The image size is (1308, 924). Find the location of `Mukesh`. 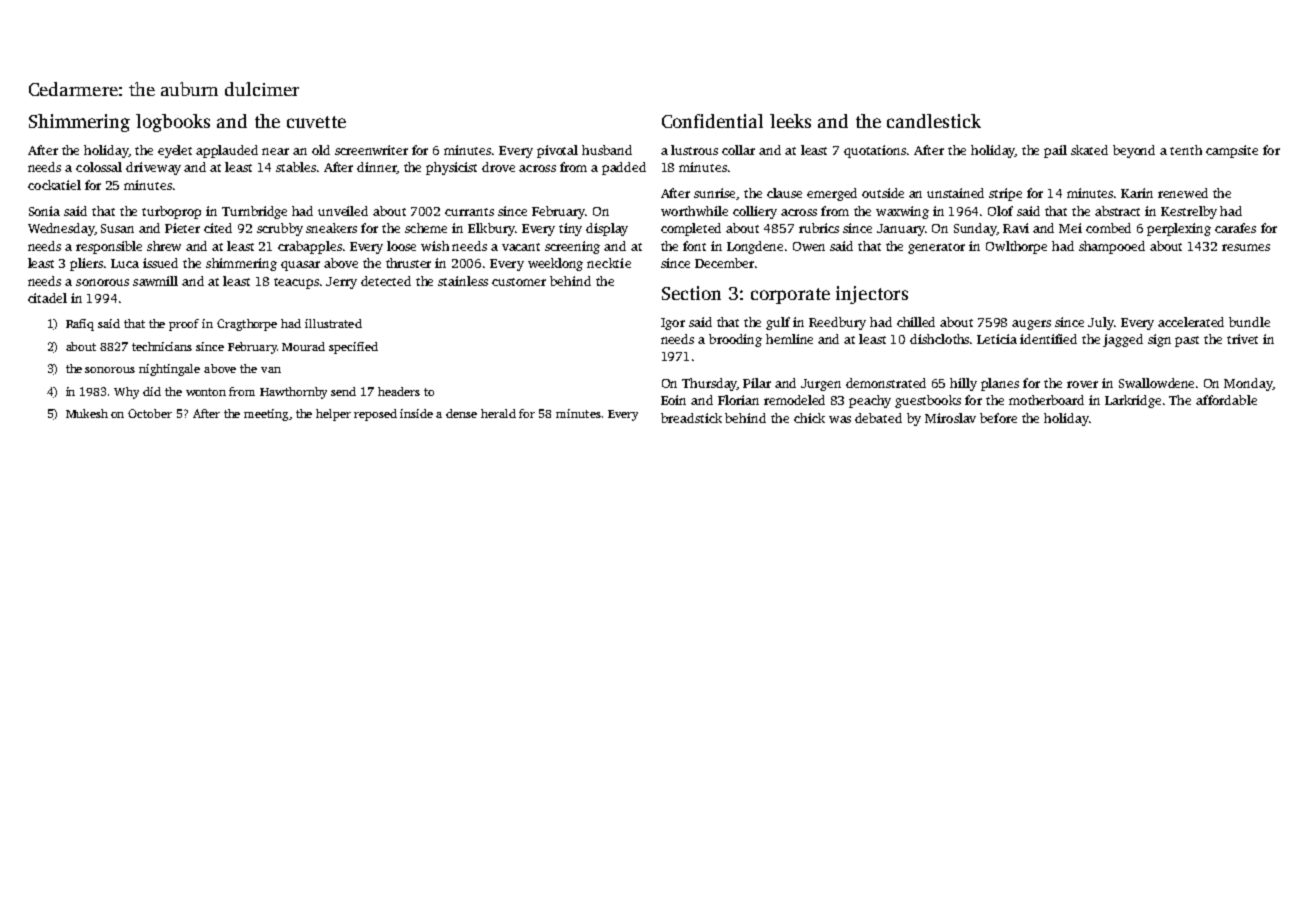

Mukesh is located at coordinates (87, 413).
